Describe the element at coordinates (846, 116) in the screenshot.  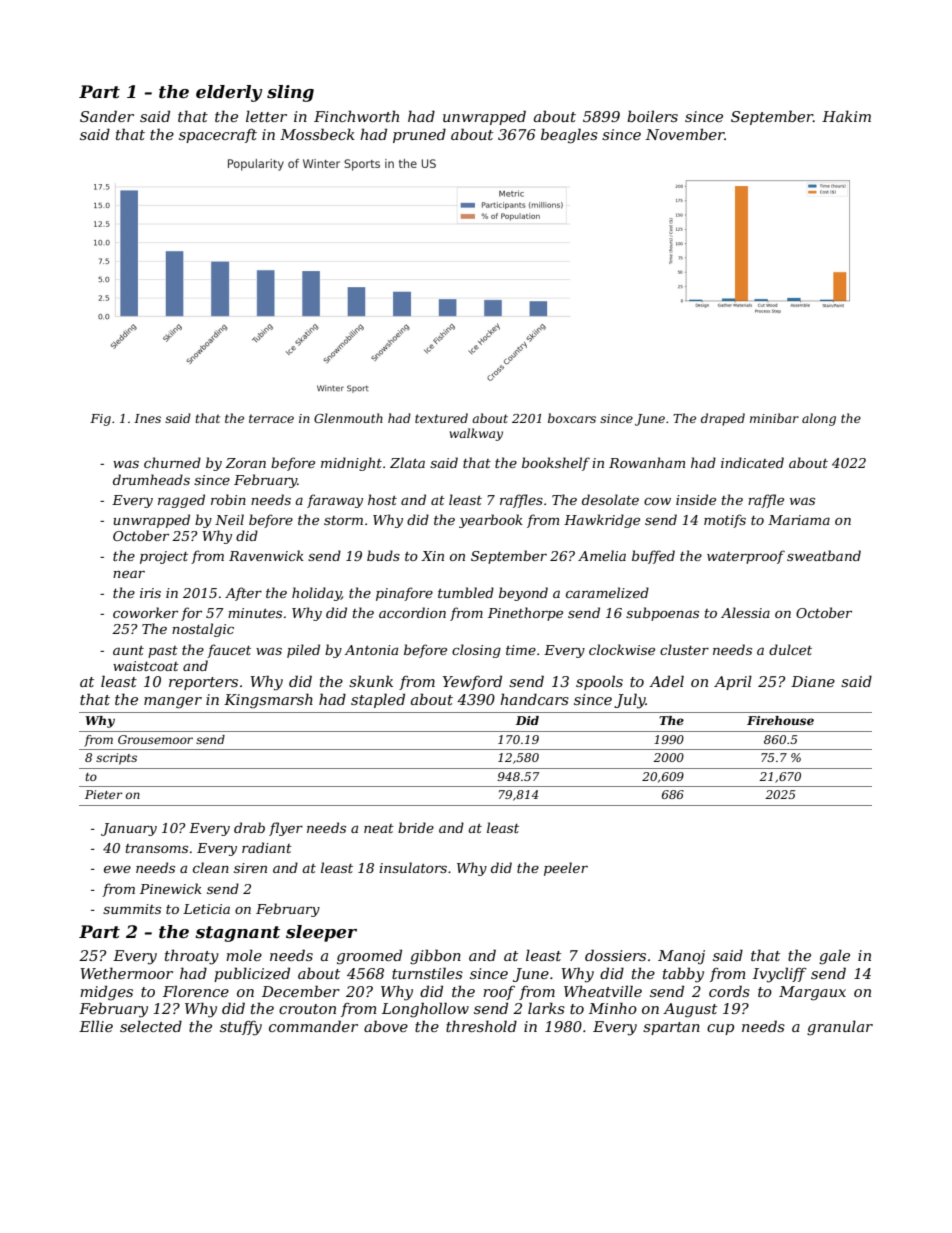
I see `Hakim` at that location.
